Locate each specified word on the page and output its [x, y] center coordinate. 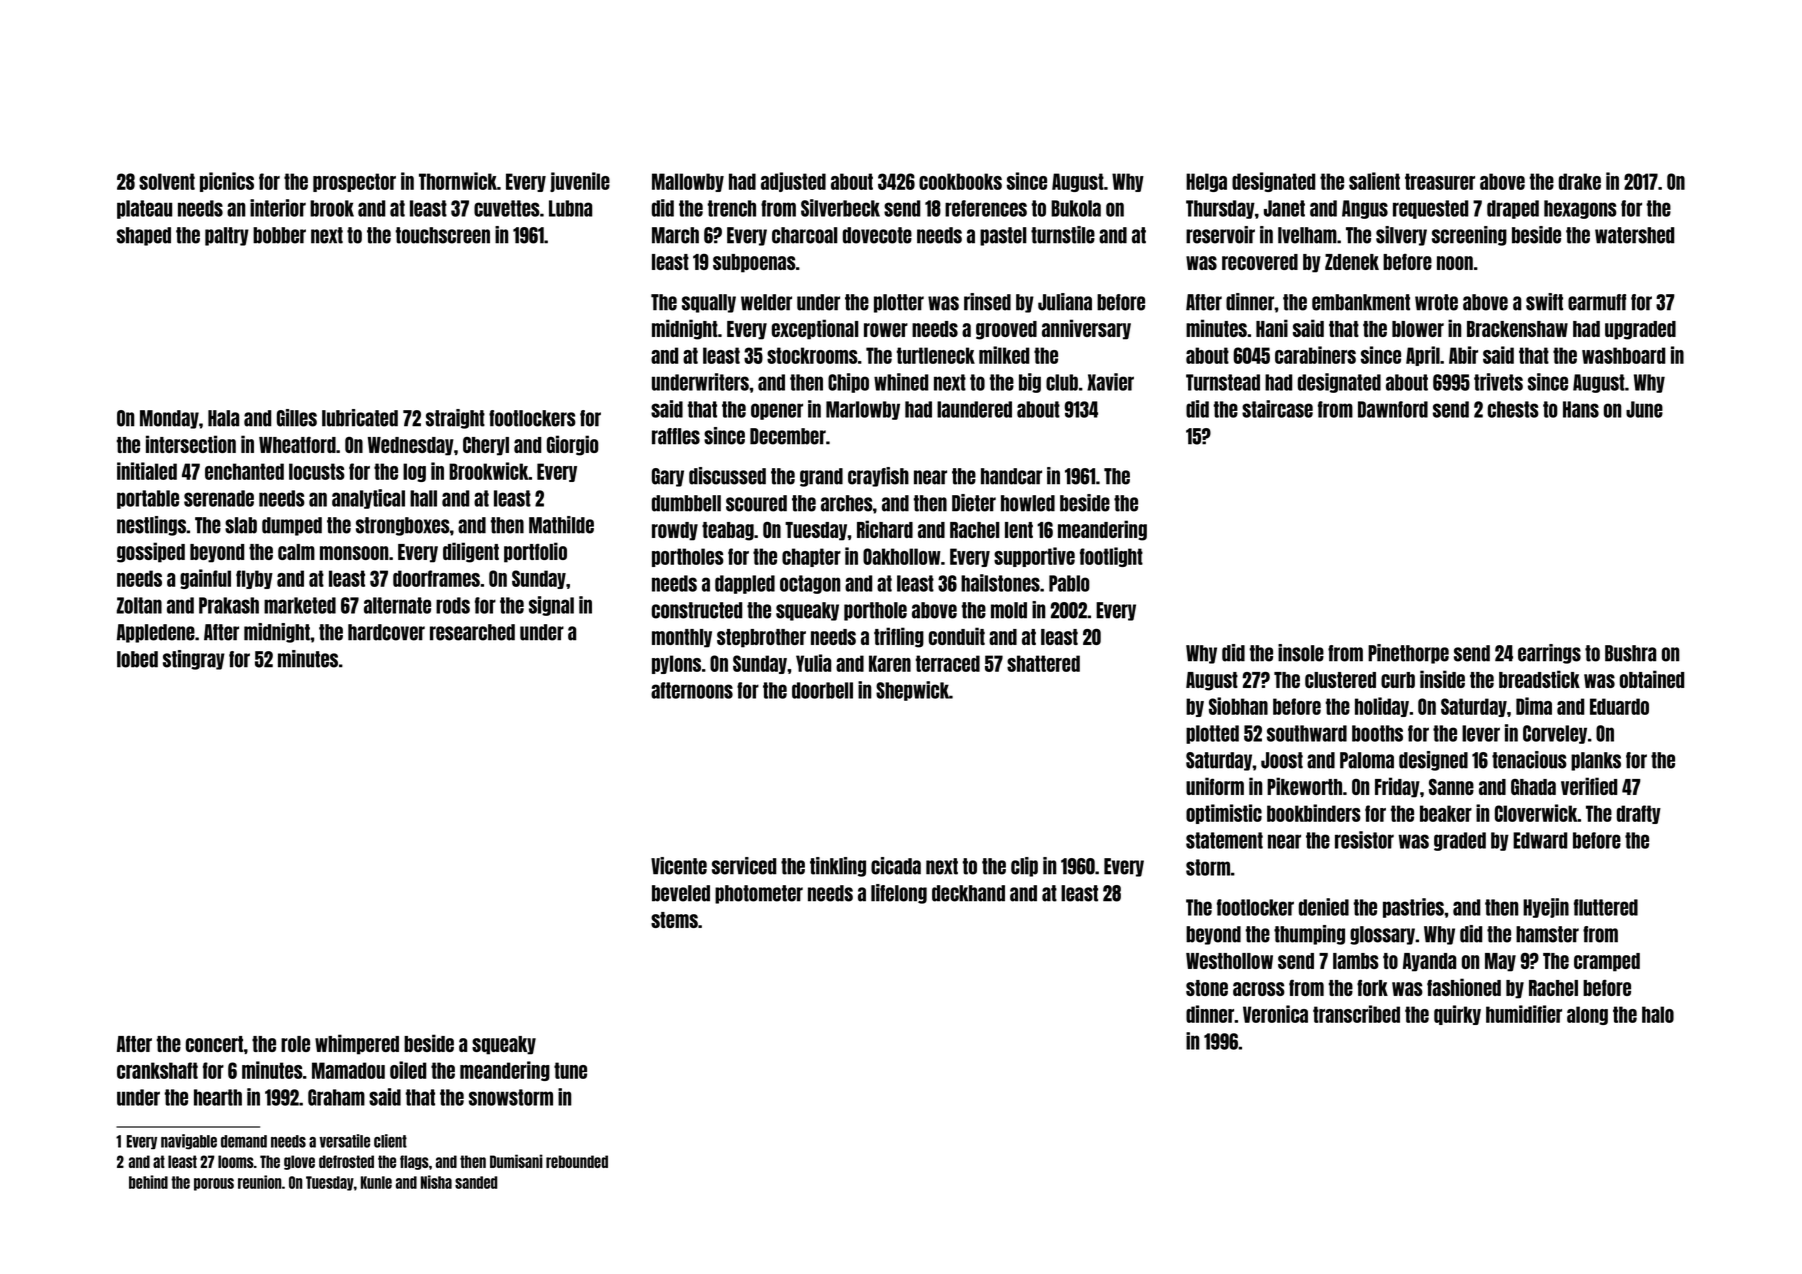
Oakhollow [902, 556]
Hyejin [1546, 908]
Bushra [1630, 653]
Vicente [679, 866]
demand [244, 1141]
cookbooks [960, 181]
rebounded [577, 1161]
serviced [744, 866]
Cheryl [486, 446]
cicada [896, 866]
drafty [1639, 814]
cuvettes [507, 208]
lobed [137, 659]
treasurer [1440, 181]
